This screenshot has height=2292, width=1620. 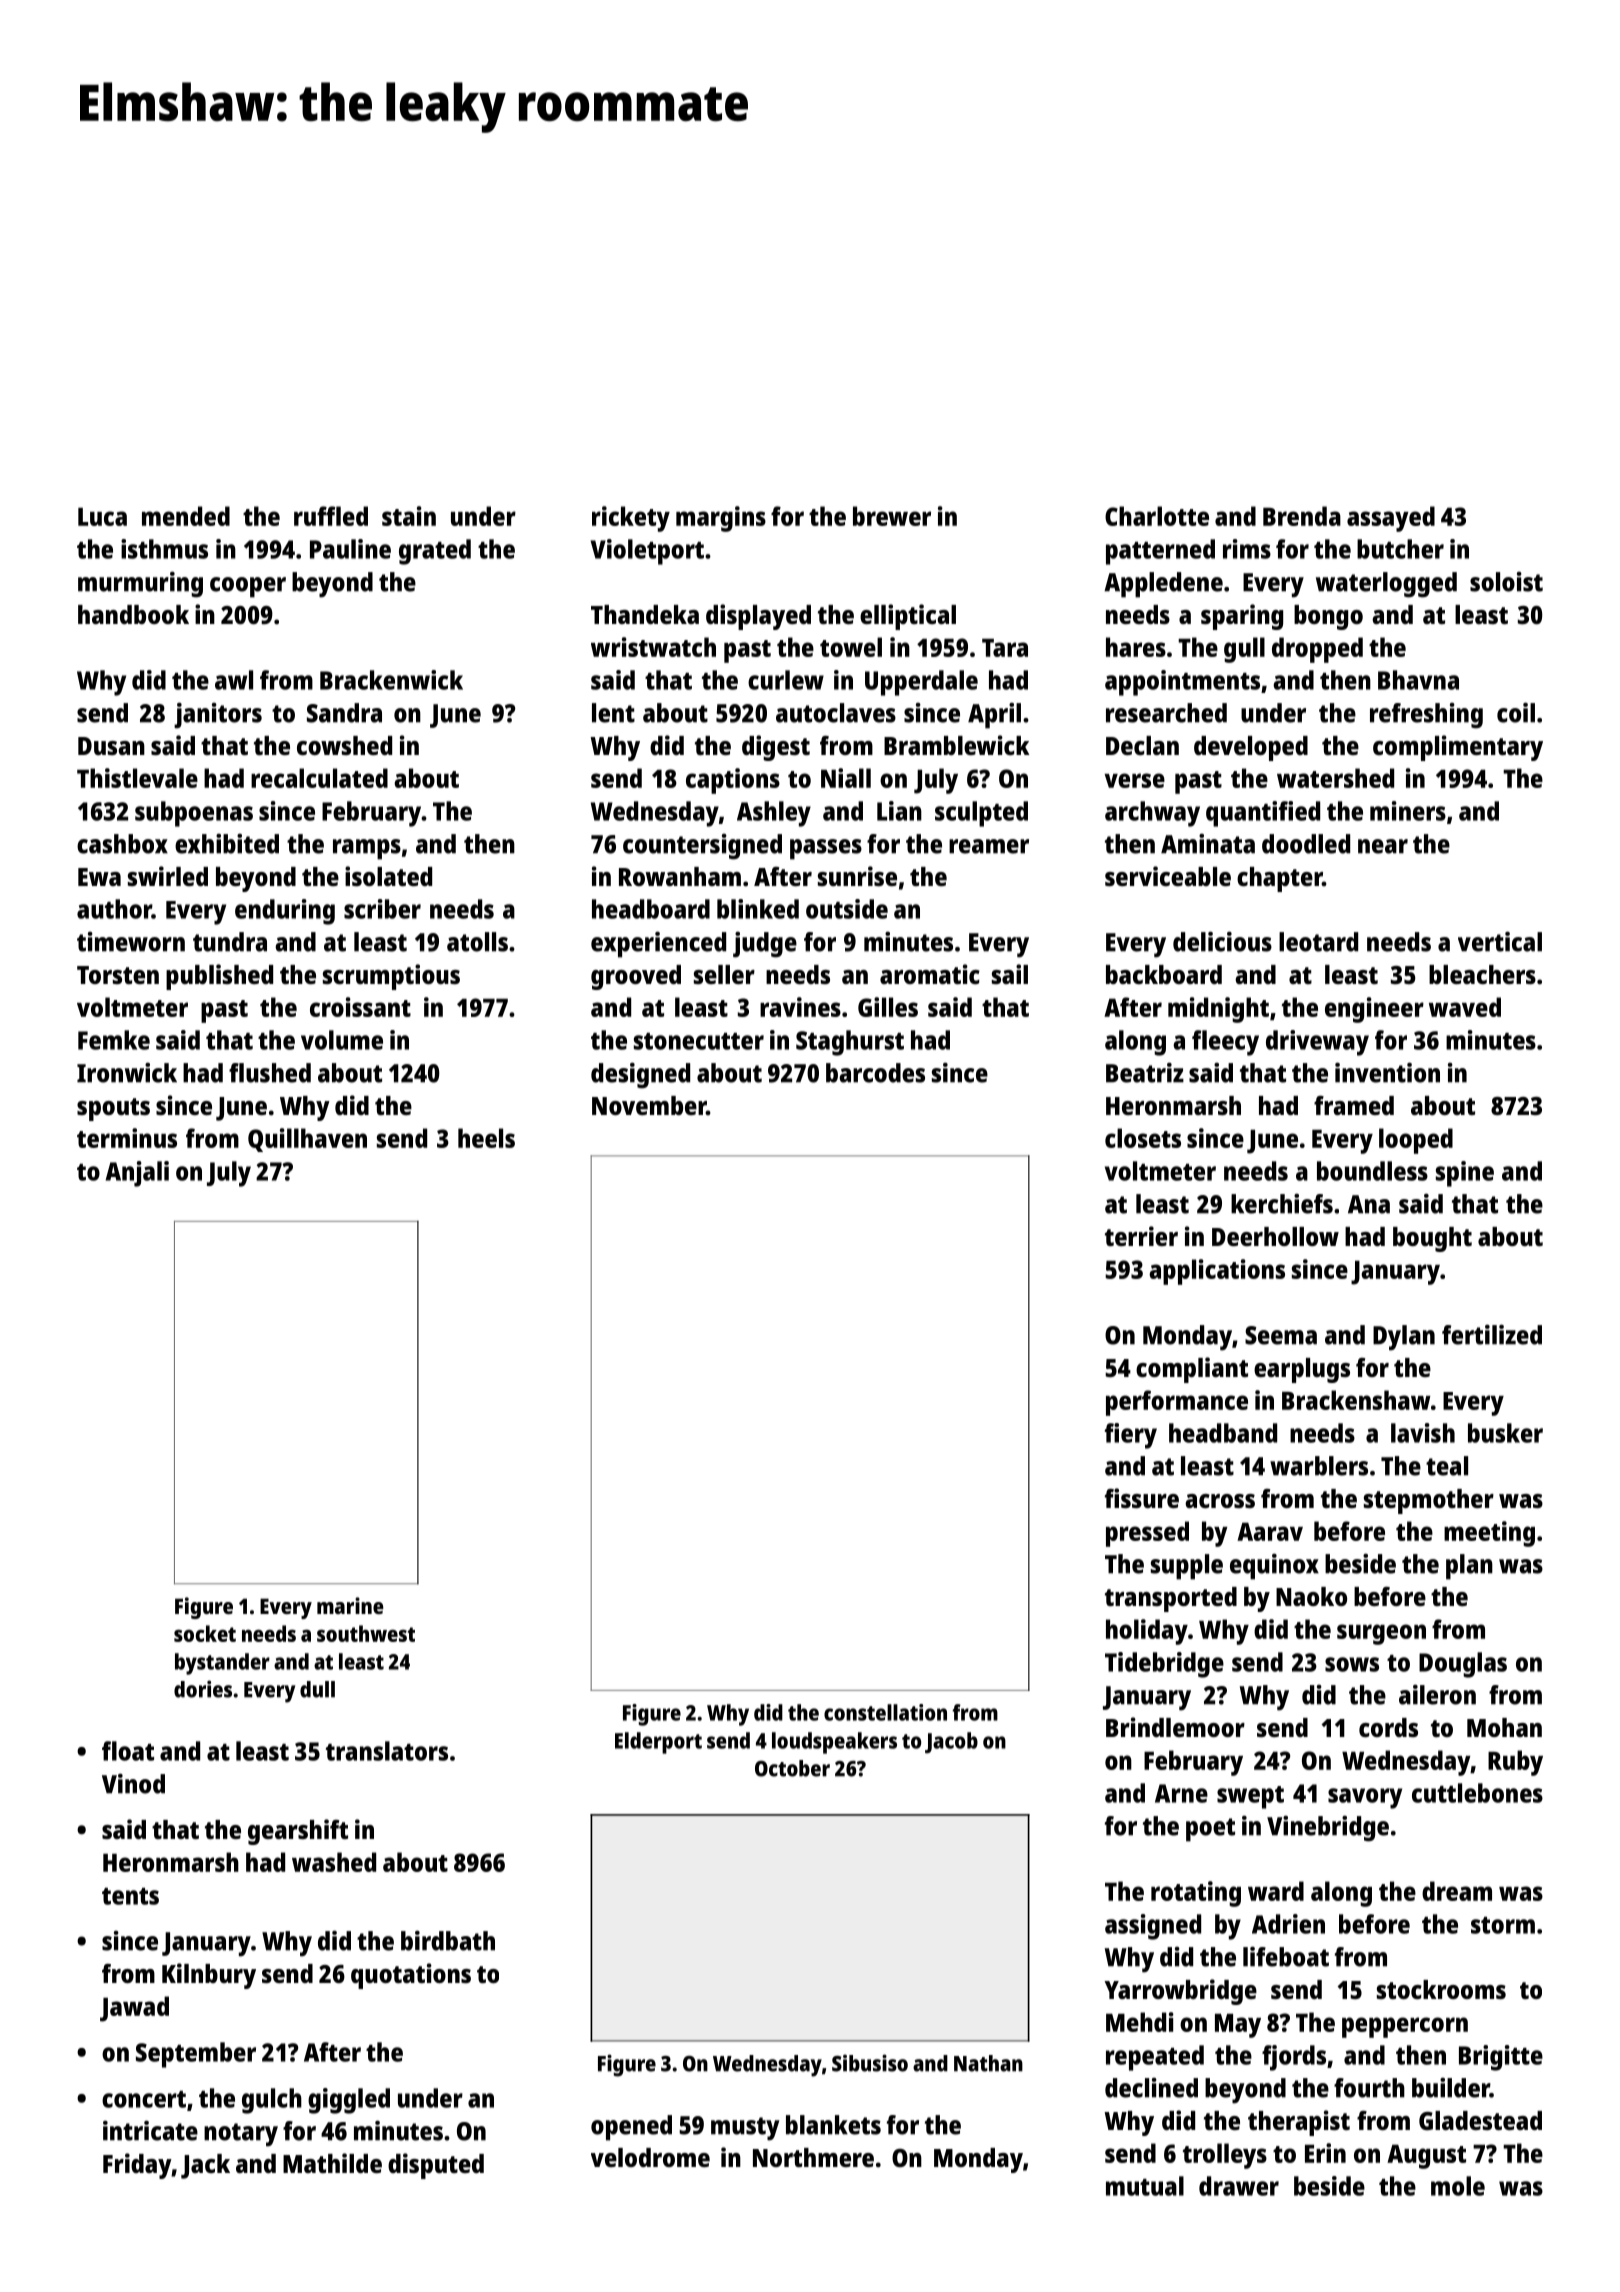 What do you see at coordinates (1141, 1236) in the screenshot?
I see `terrier` at bounding box center [1141, 1236].
